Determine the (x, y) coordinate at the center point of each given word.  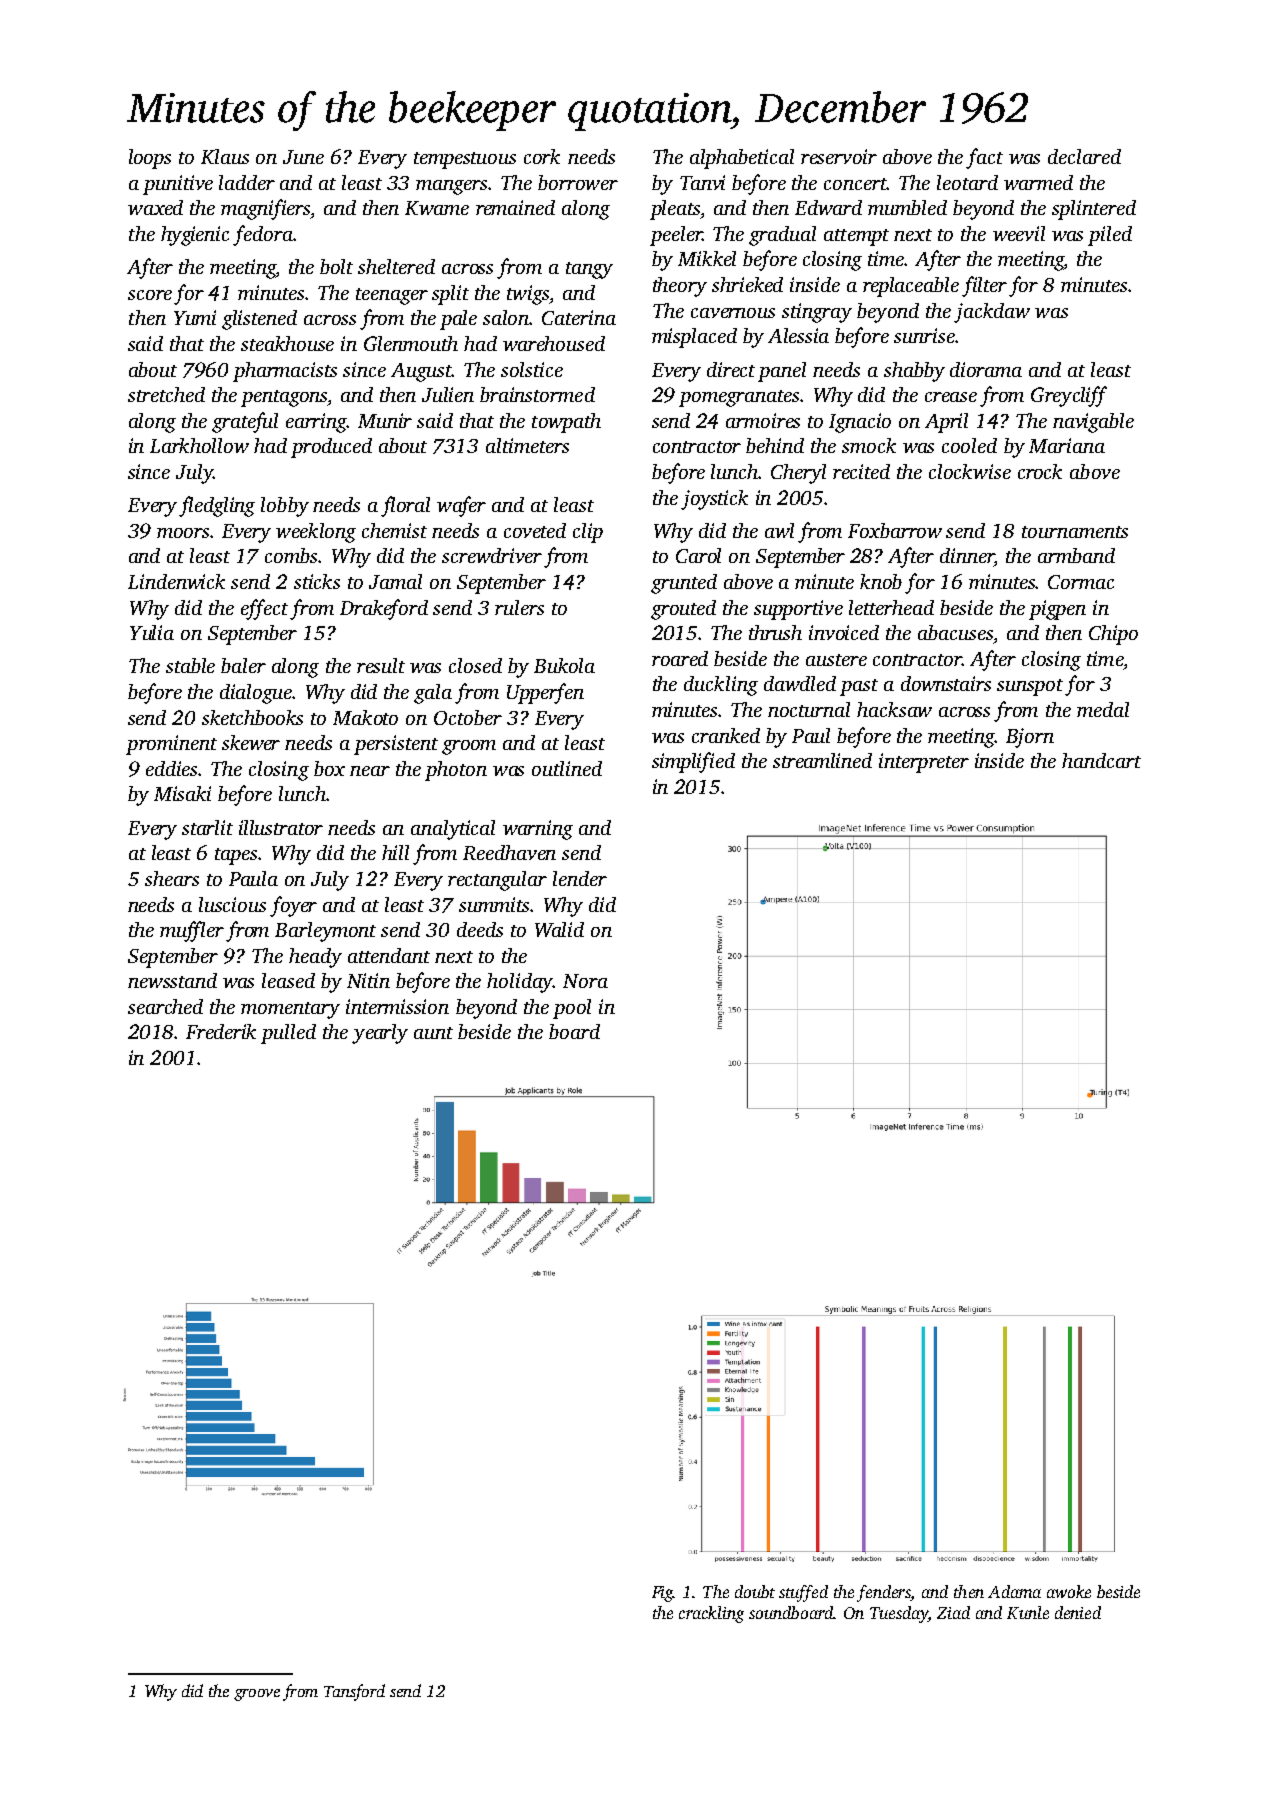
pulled (288, 1034)
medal (1103, 709)
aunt (433, 1033)
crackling (711, 1614)
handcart (1101, 760)
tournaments (1075, 532)
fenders (884, 1593)
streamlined (822, 760)
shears (172, 878)
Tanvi (702, 182)
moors (183, 533)
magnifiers (266, 209)
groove (257, 1695)
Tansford (354, 1692)
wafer (461, 506)
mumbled (907, 207)
